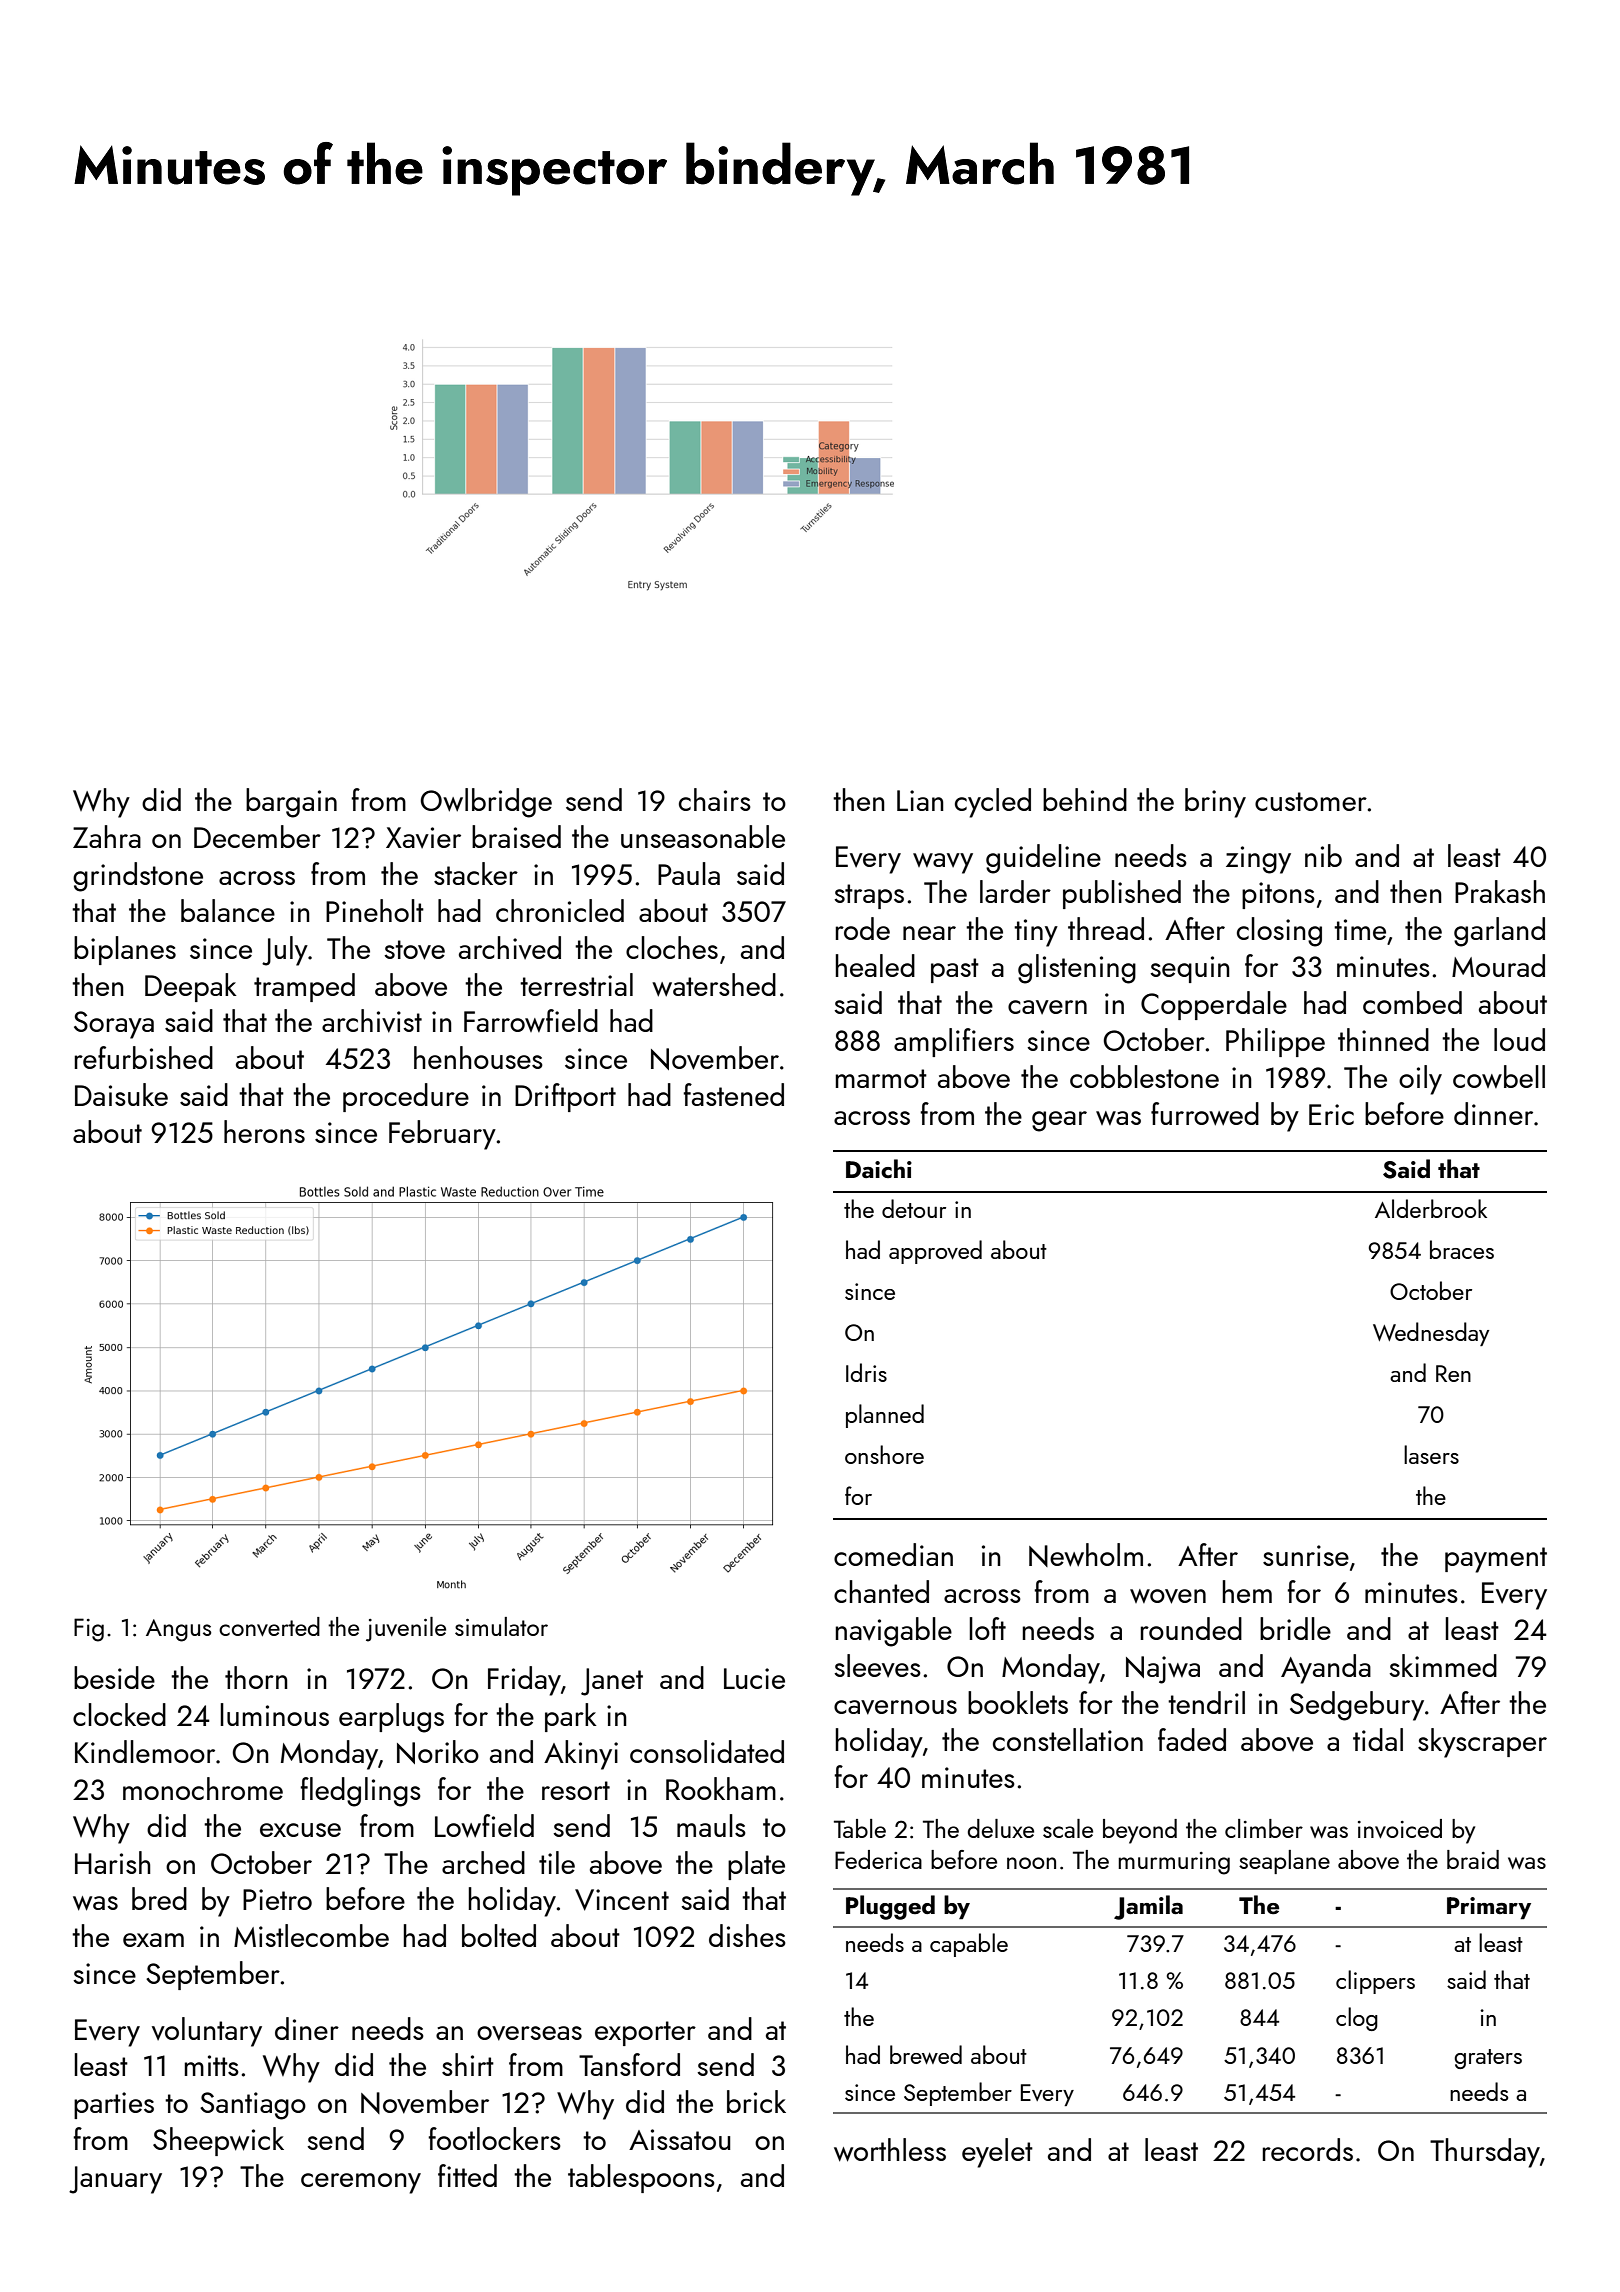 Image resolution: width=1620 pixels, height=2292 pixels. I want to click on bargain, so click(291, 803).
